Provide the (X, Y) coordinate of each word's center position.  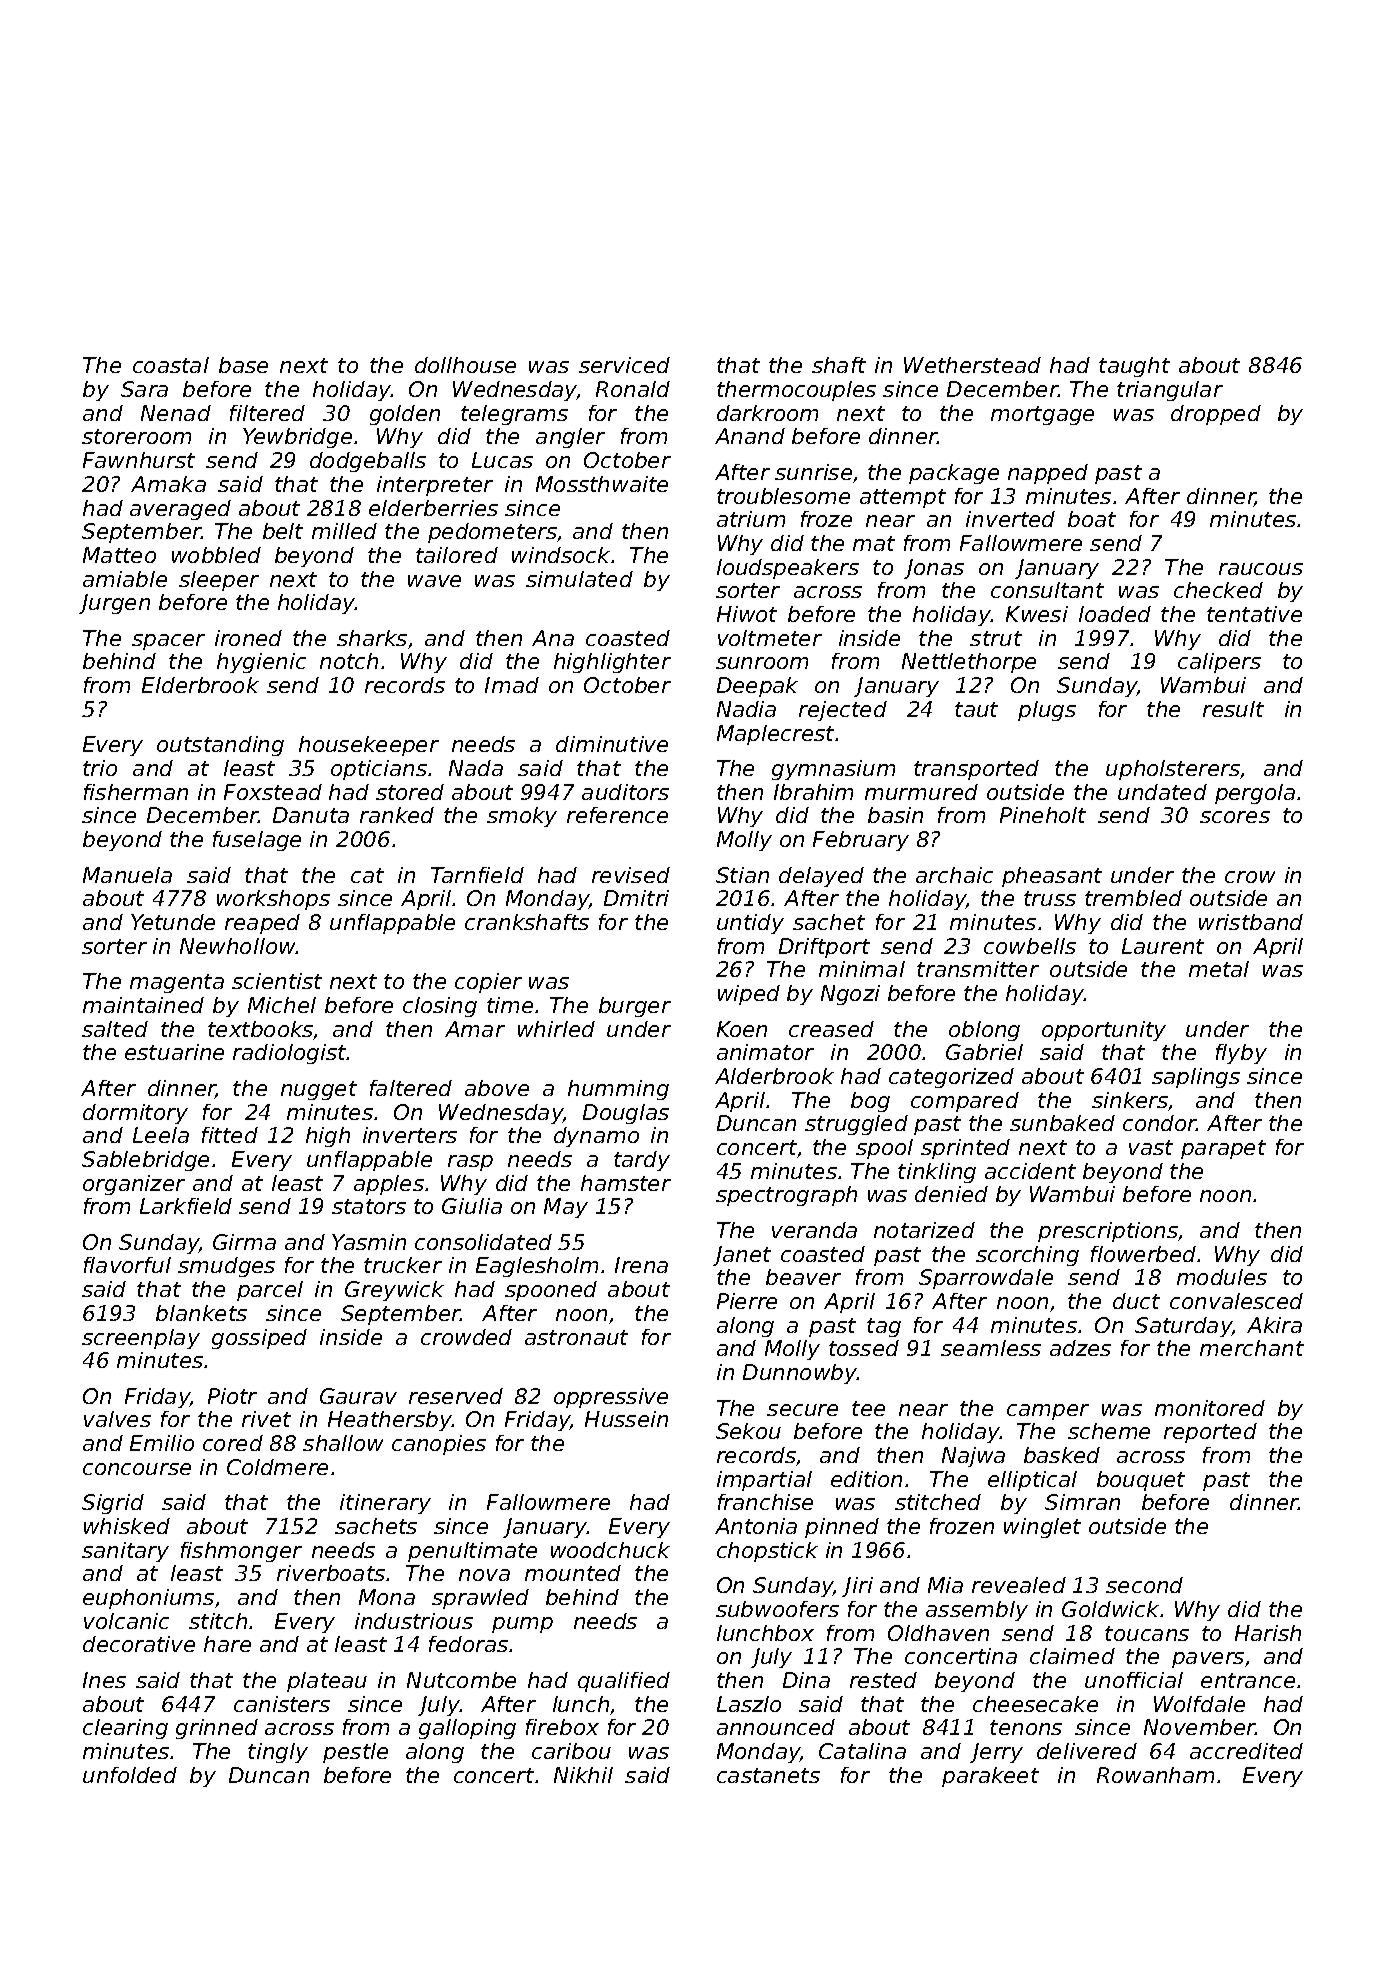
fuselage (257, 841)
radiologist (290, 1054)
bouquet (1141, 1481)
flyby (1241, 1054)
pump (522, 1625)
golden (405, 415)
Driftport (824, 948)
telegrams (514, 415)
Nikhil (583, 1775)
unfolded (130, 1775)
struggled (856, 1125)
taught (1134, 367)
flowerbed (1143, 1254)
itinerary (385, 1504)
